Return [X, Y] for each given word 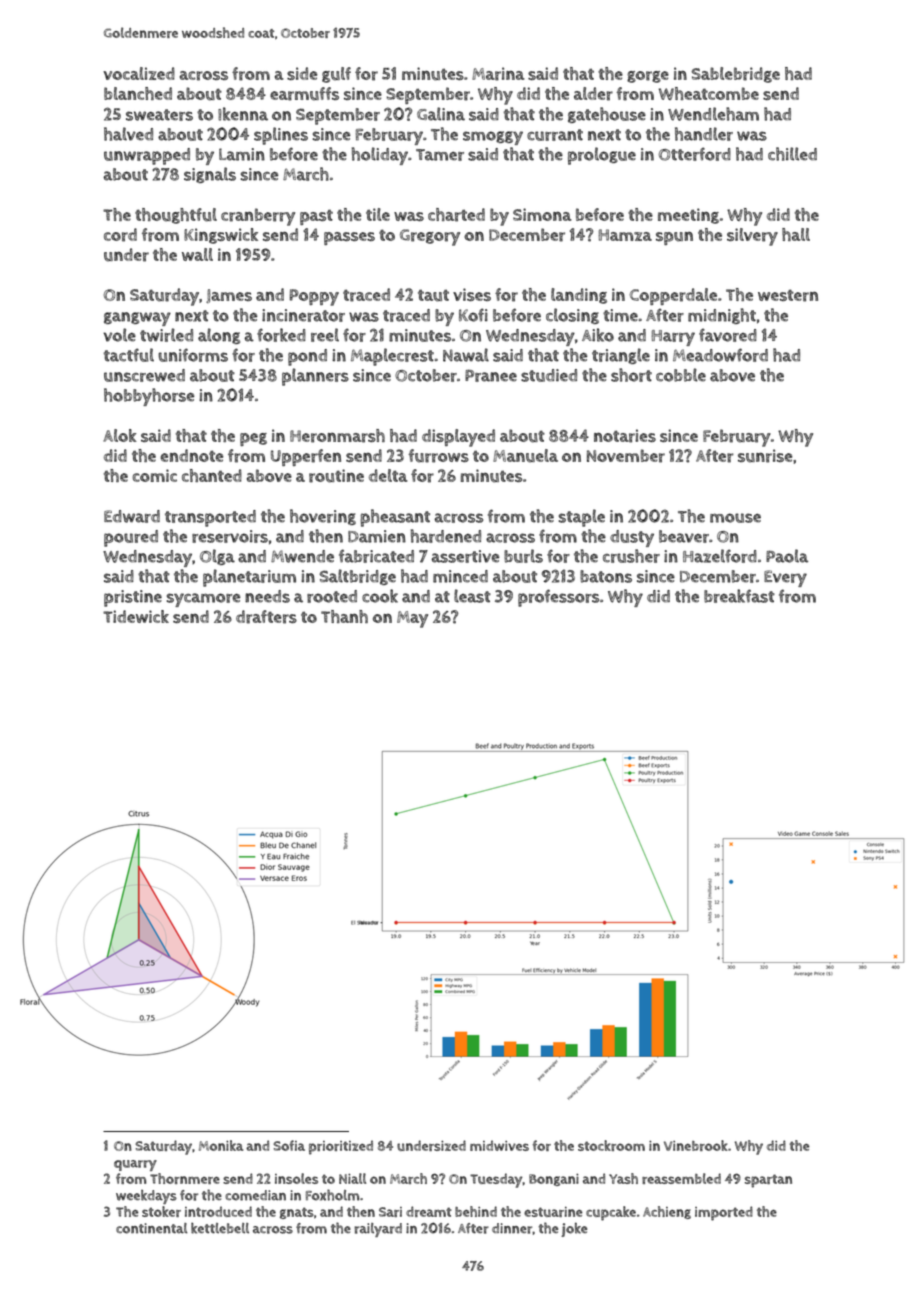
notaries [625, 436]
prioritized [341, 1147]
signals [210, 175]
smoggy [493, 138]
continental [152, 1228]
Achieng [667, 1212]
